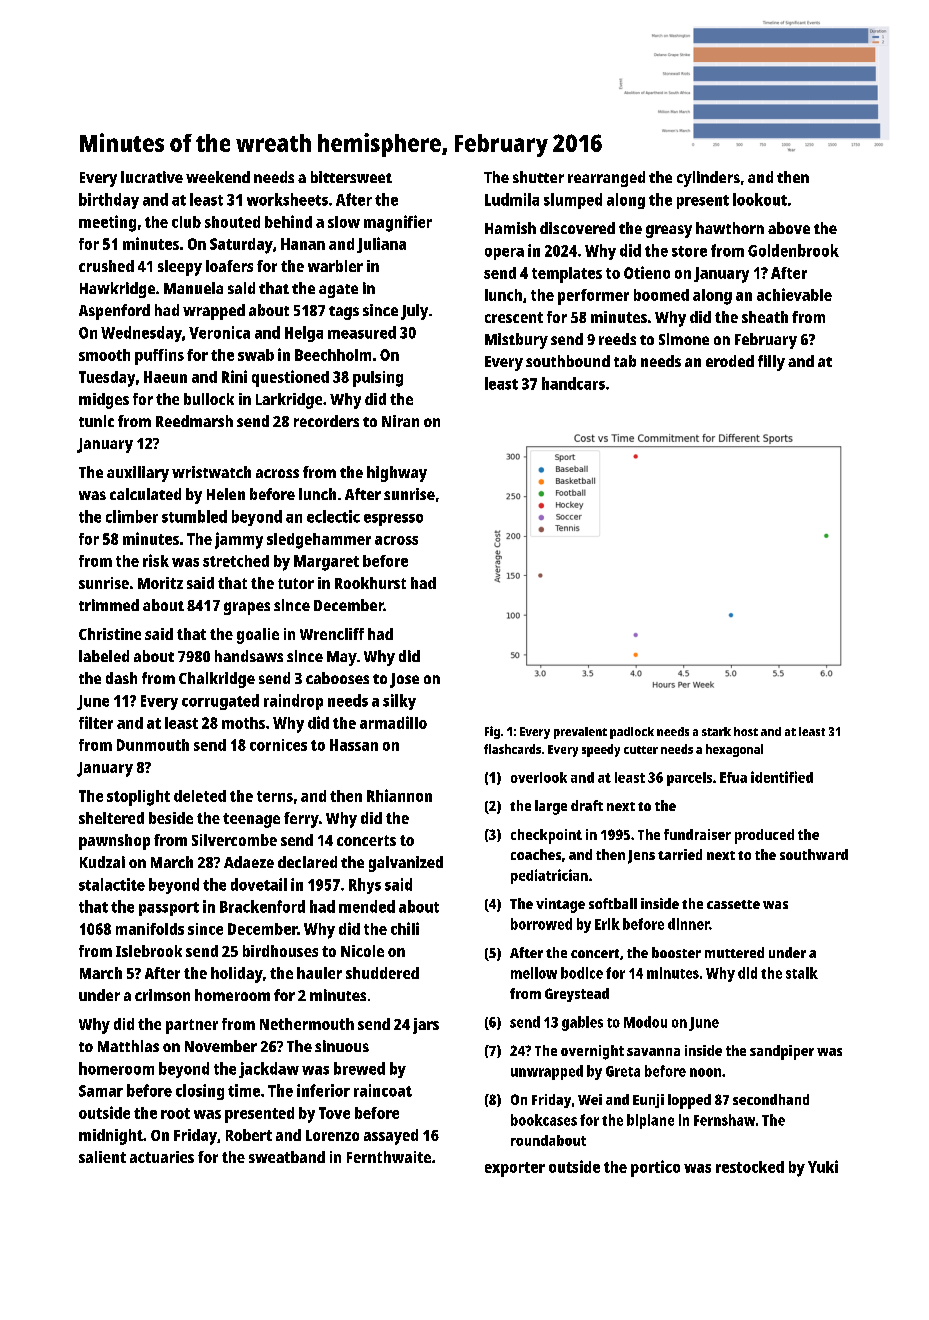 The width and height of the page is (929, 1320). I want to click on salient, so click(102, 1157).
